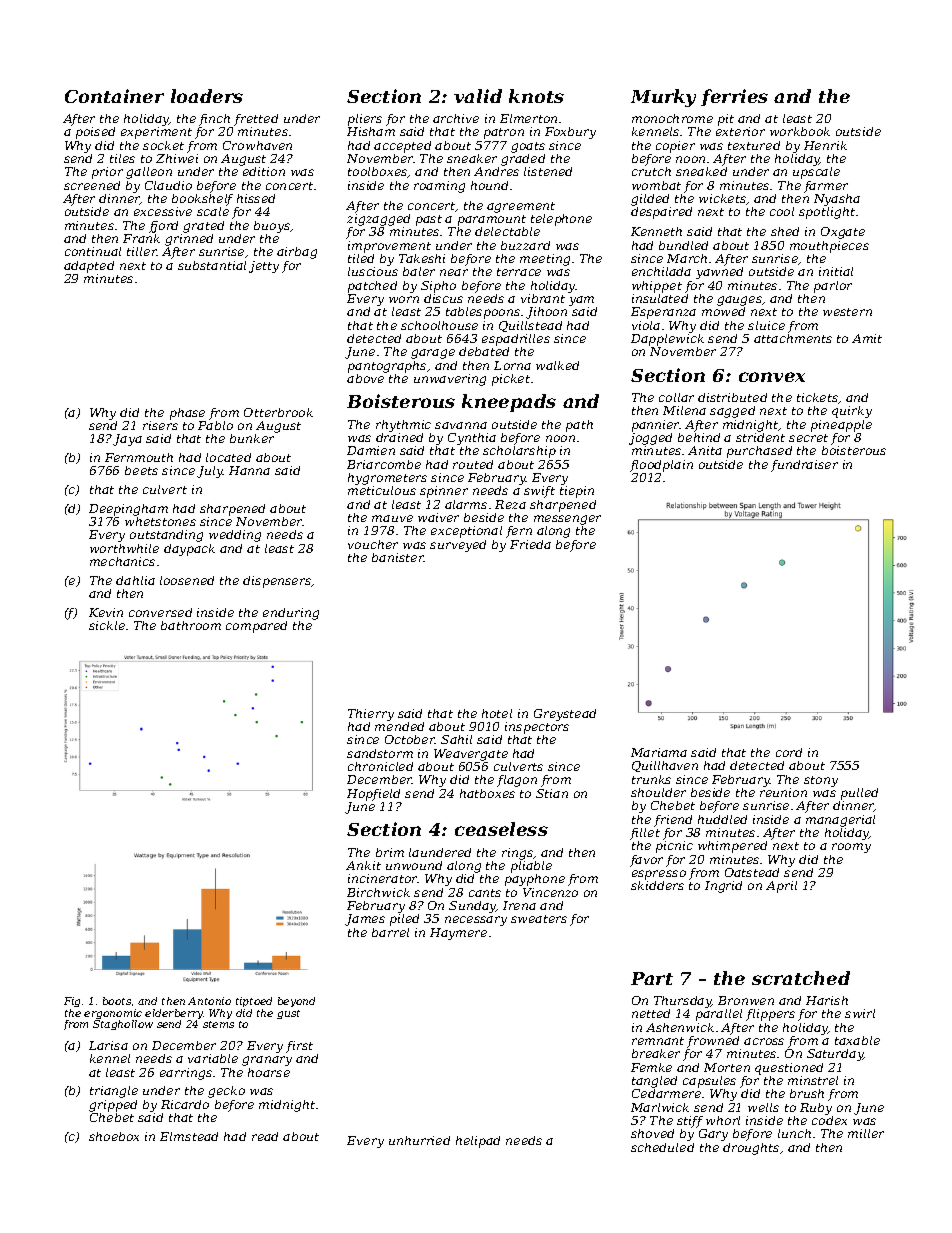 This page has width=952, height=1233. Describe the element at coordinates (107, 625) in the page. I see `sickle` at that location.
